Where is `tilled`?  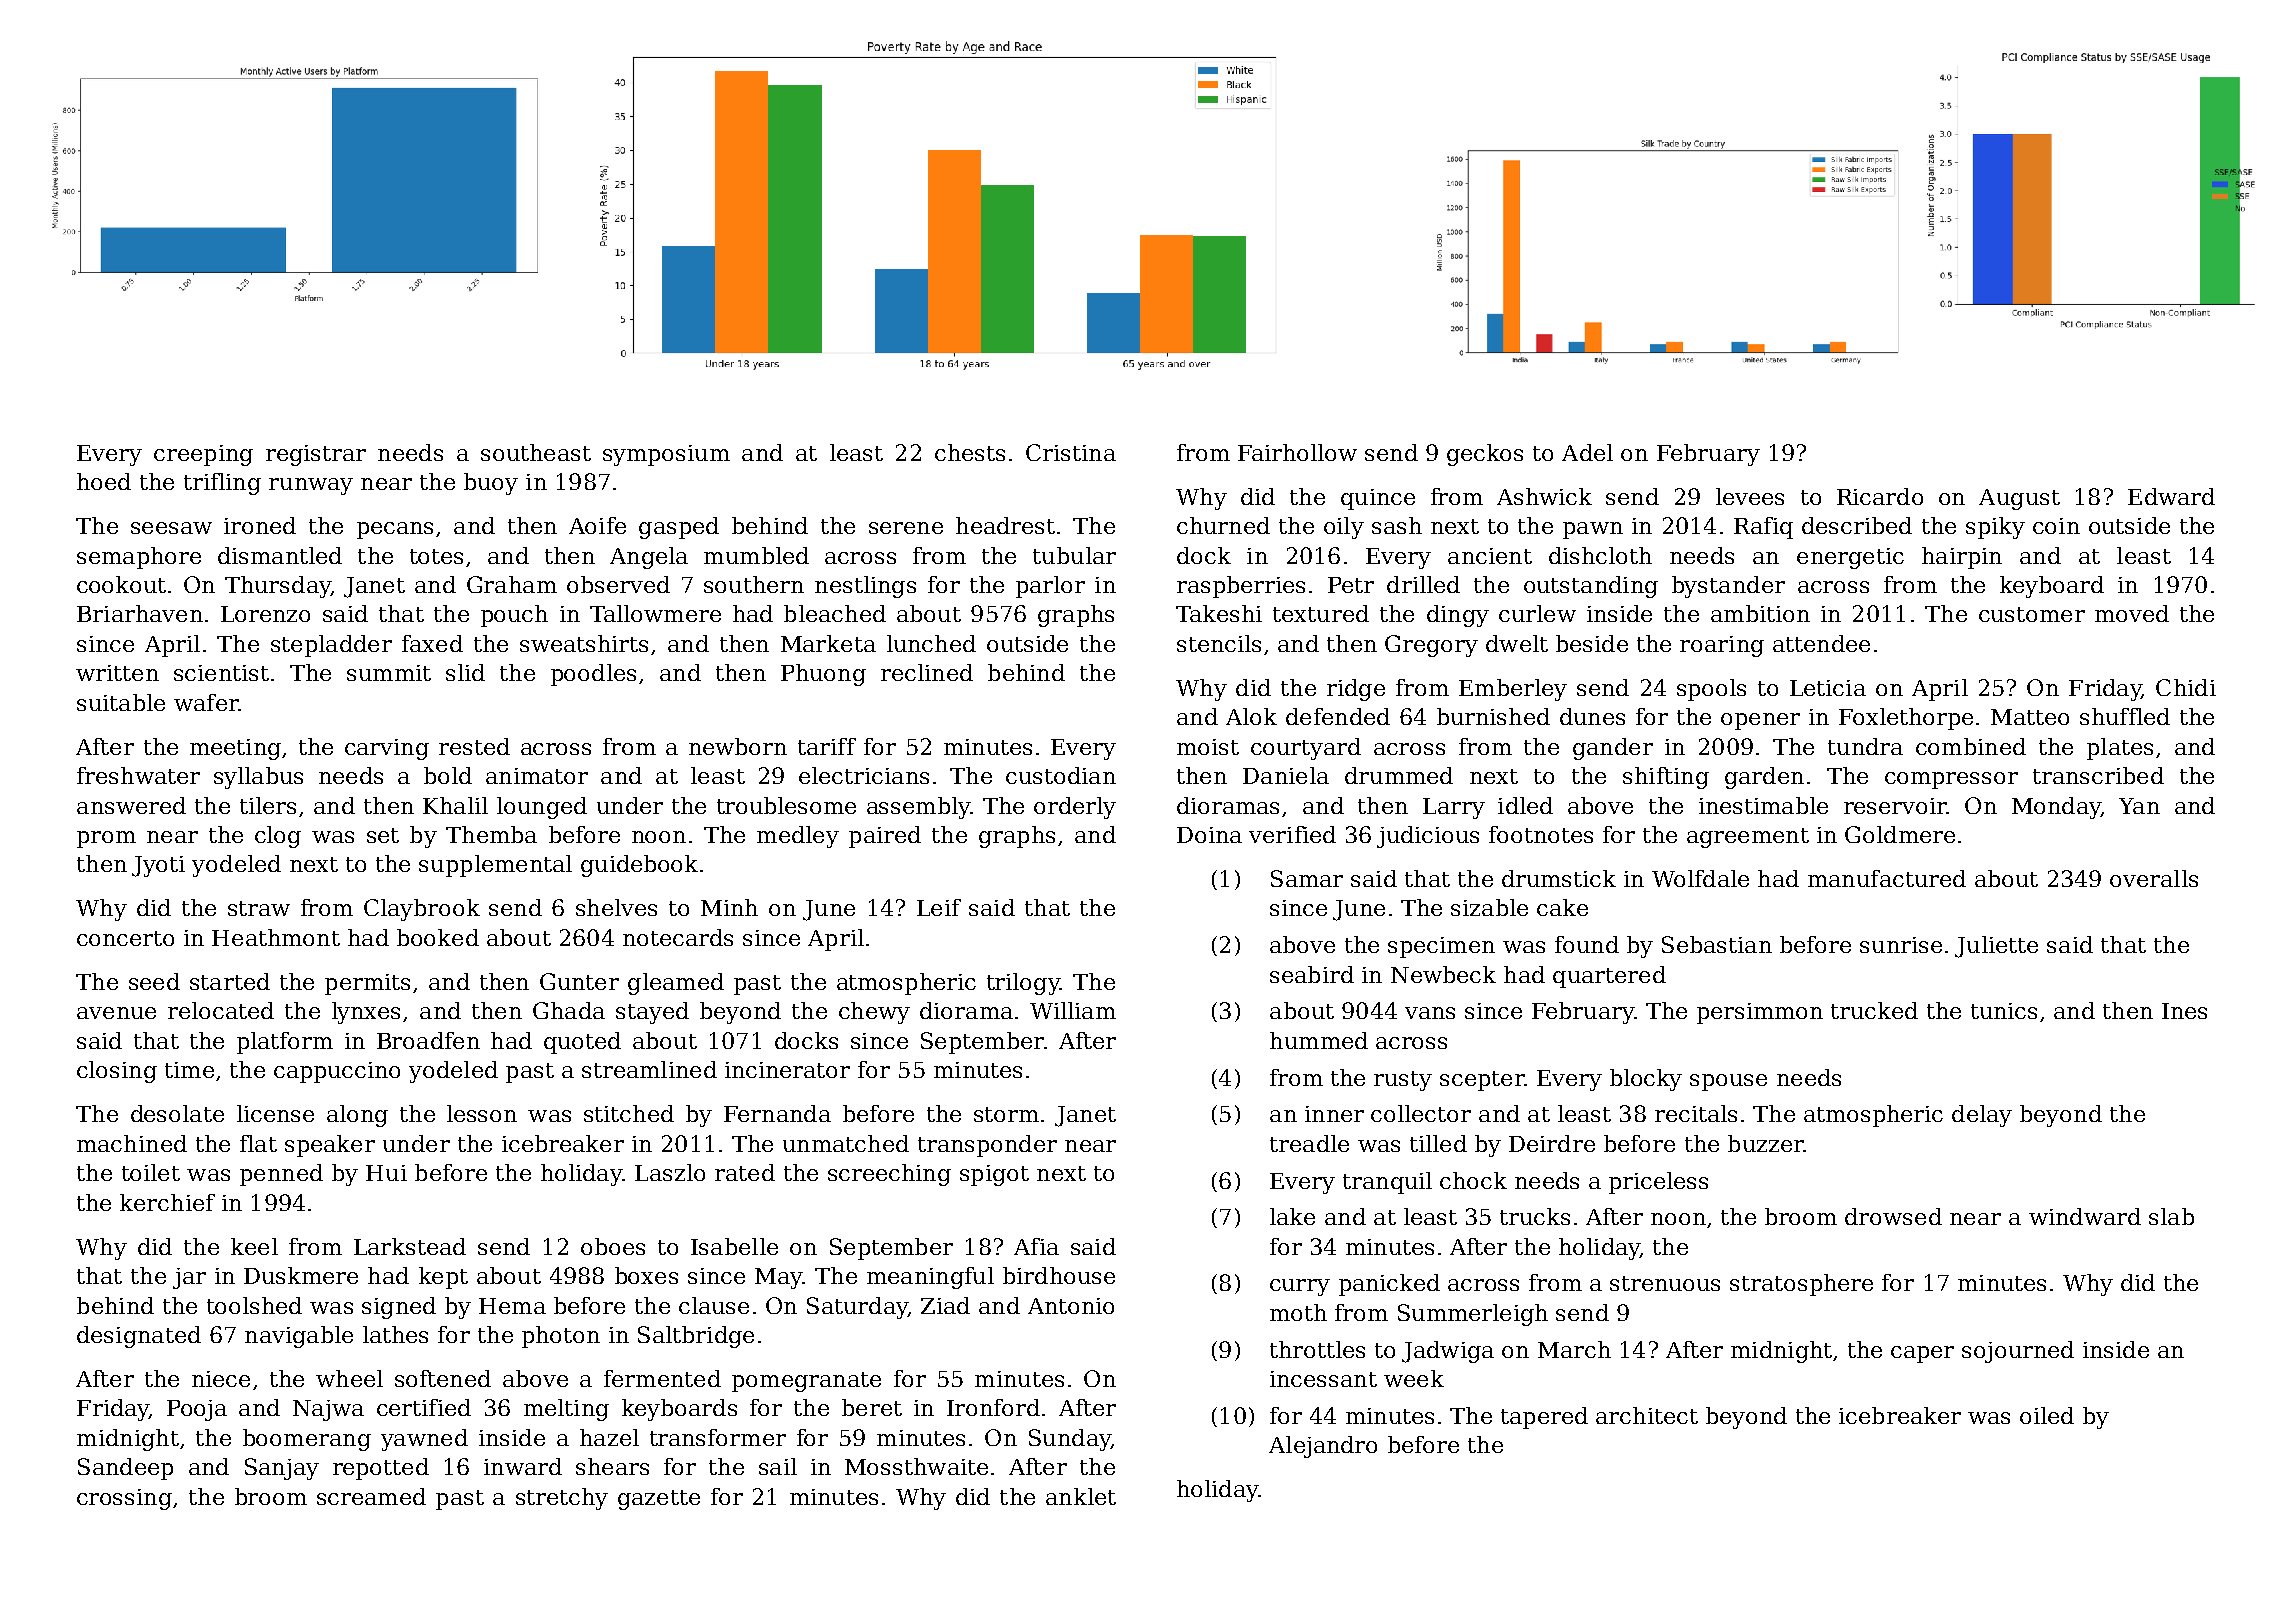 tilled is located at coordinates (1438, 1143).
